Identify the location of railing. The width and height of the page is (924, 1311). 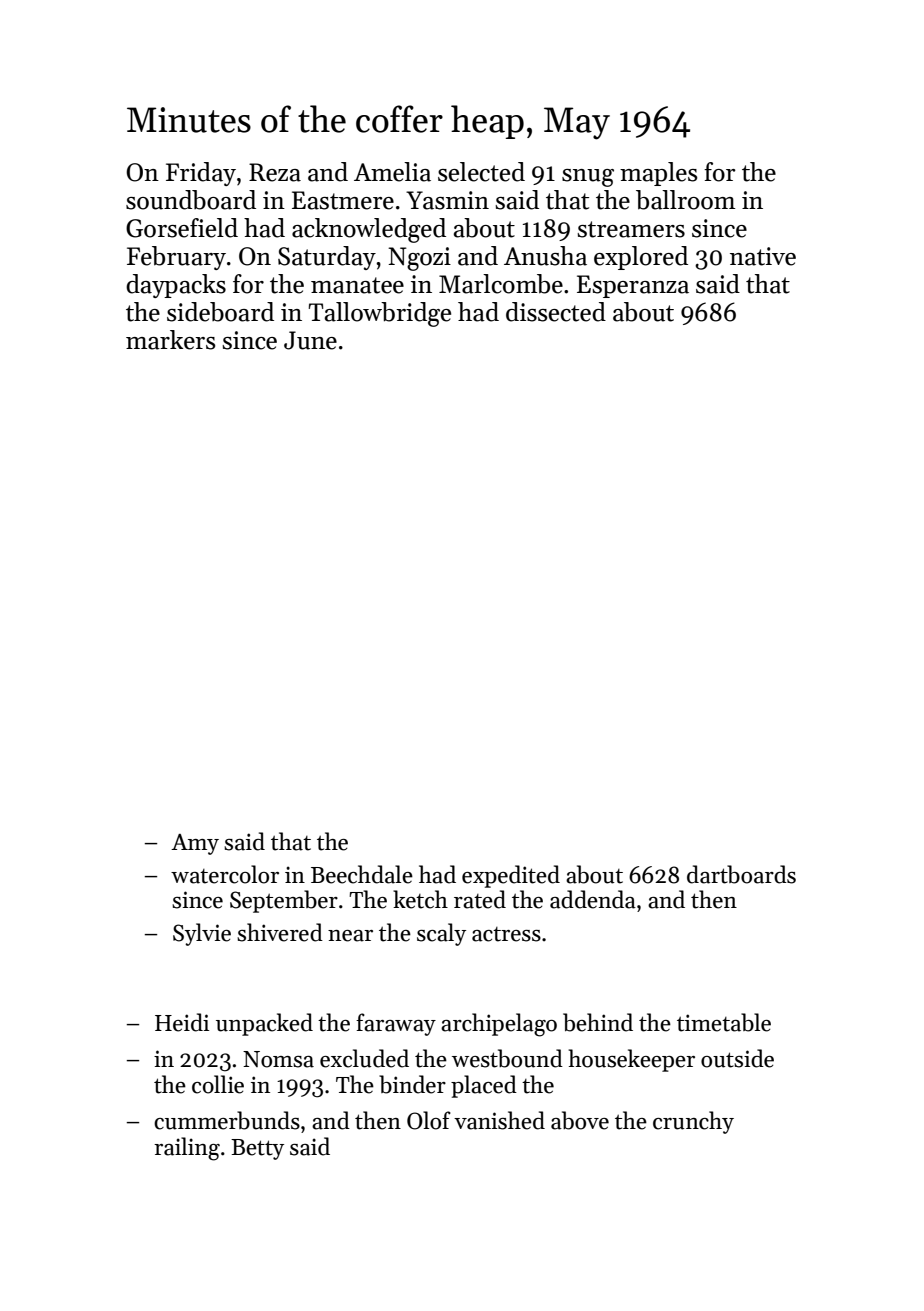
(187, 1149).
